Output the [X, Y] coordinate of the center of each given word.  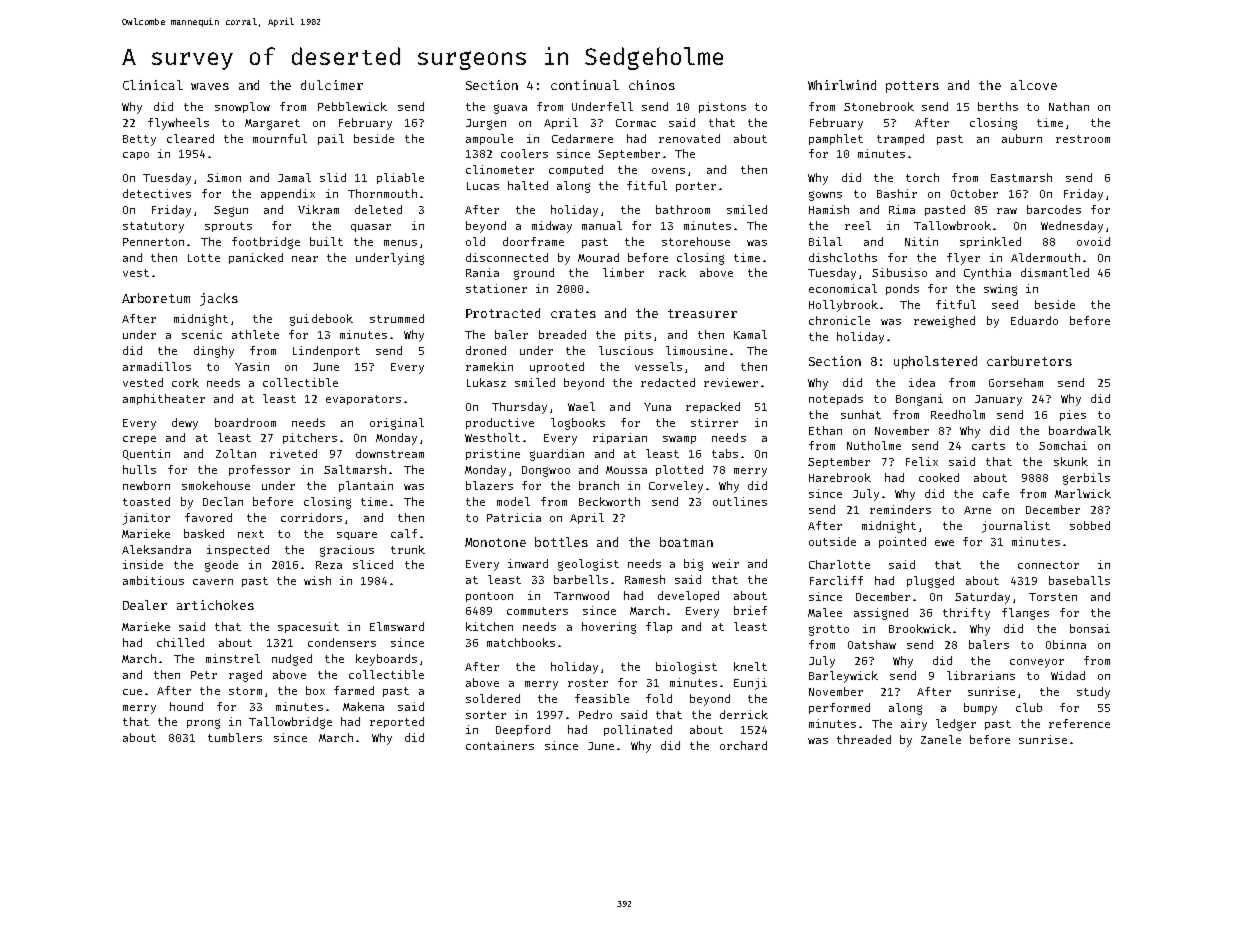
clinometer [500, 169]
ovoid [1093, 241]
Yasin [252, 366]
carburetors [1029, 361]
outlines [740, 501]
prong [203, 724]
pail [331, 139]
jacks [219, 299]
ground [534, 274]
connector [1048, 565]
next [251, 534]
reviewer [731, 382]
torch [922, 177]
